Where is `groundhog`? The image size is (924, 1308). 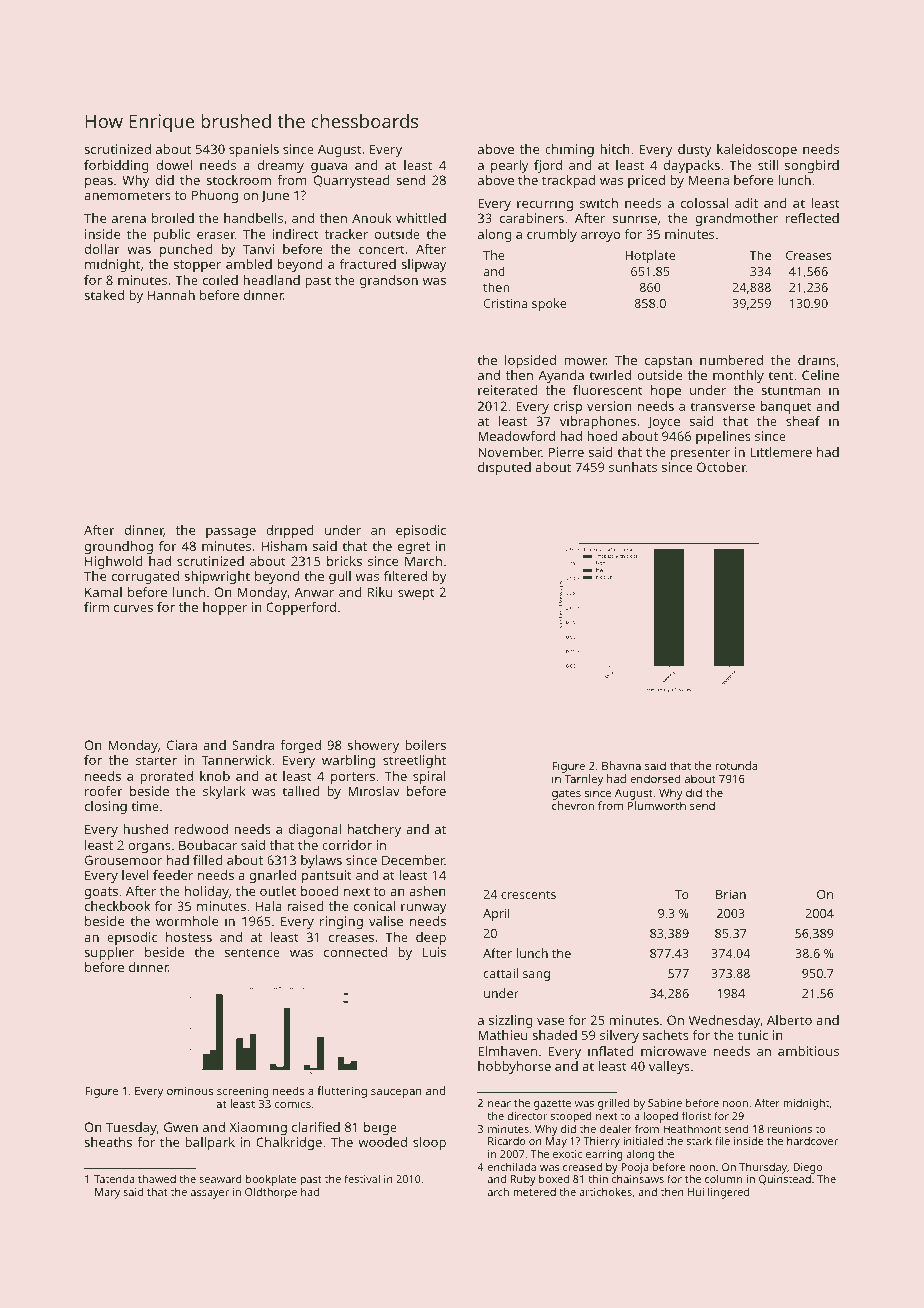 groundhog is located at coordinates (119, 547).
